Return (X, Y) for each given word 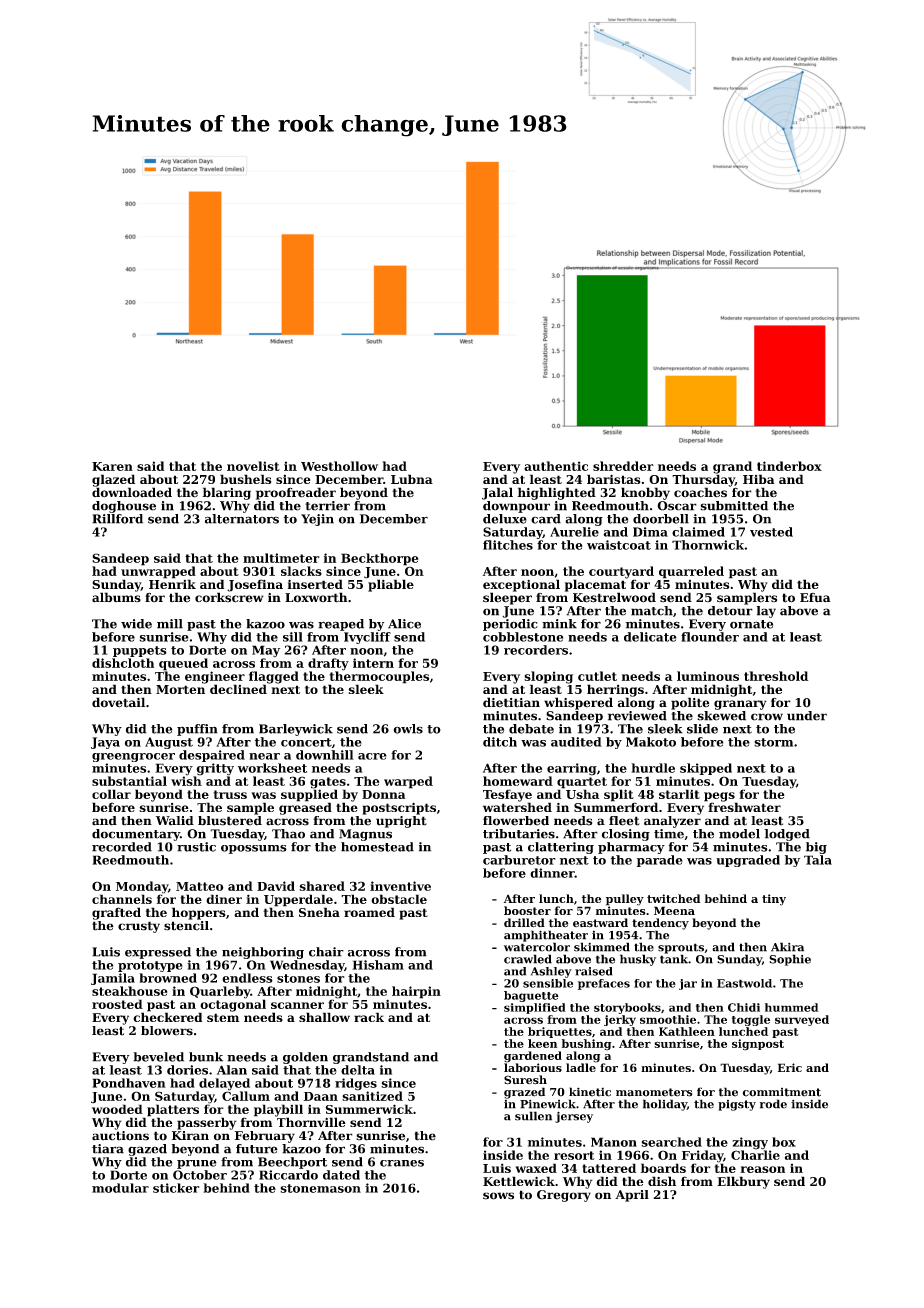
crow (767, 717)
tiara (108, 1149)
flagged (274, 677)
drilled (524, 923)
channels (122, 899)
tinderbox (789, 466)
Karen (112, 466)
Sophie (790, 960)
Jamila (113, 979)
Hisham (378, 965)
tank (674, 959)
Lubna (412, 479)
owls (408, 729)
